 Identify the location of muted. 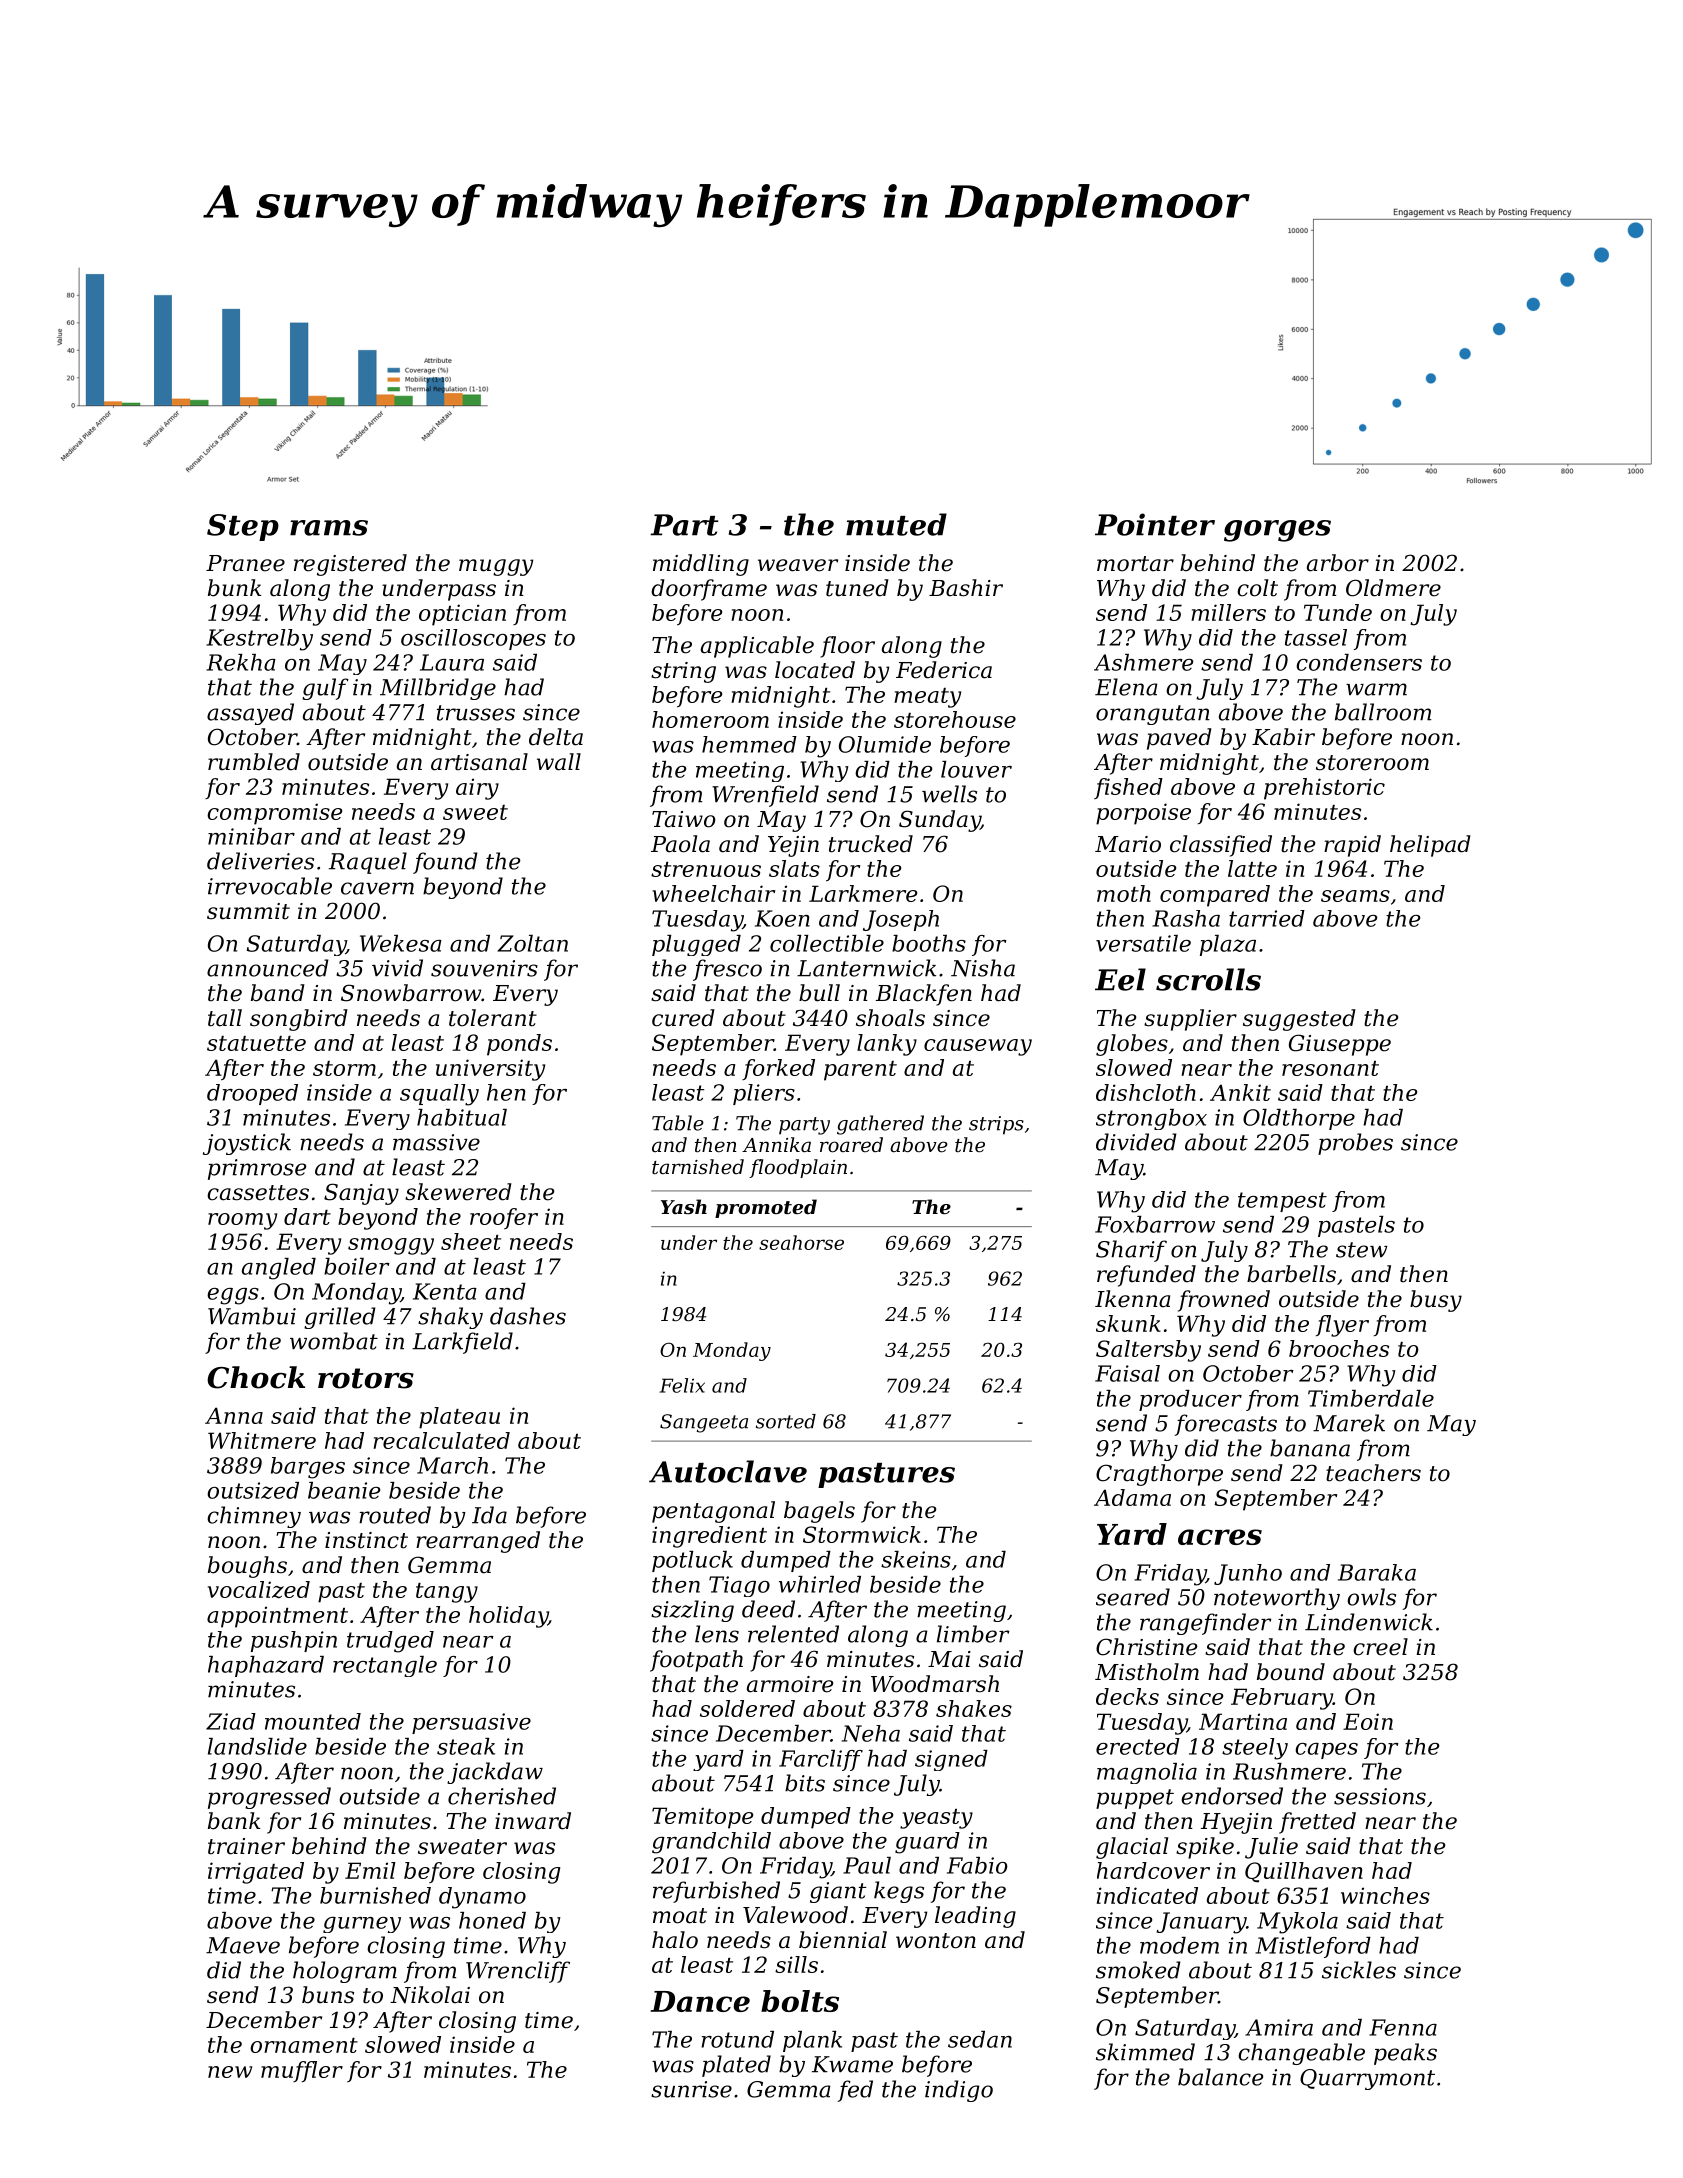
(896, 524).
